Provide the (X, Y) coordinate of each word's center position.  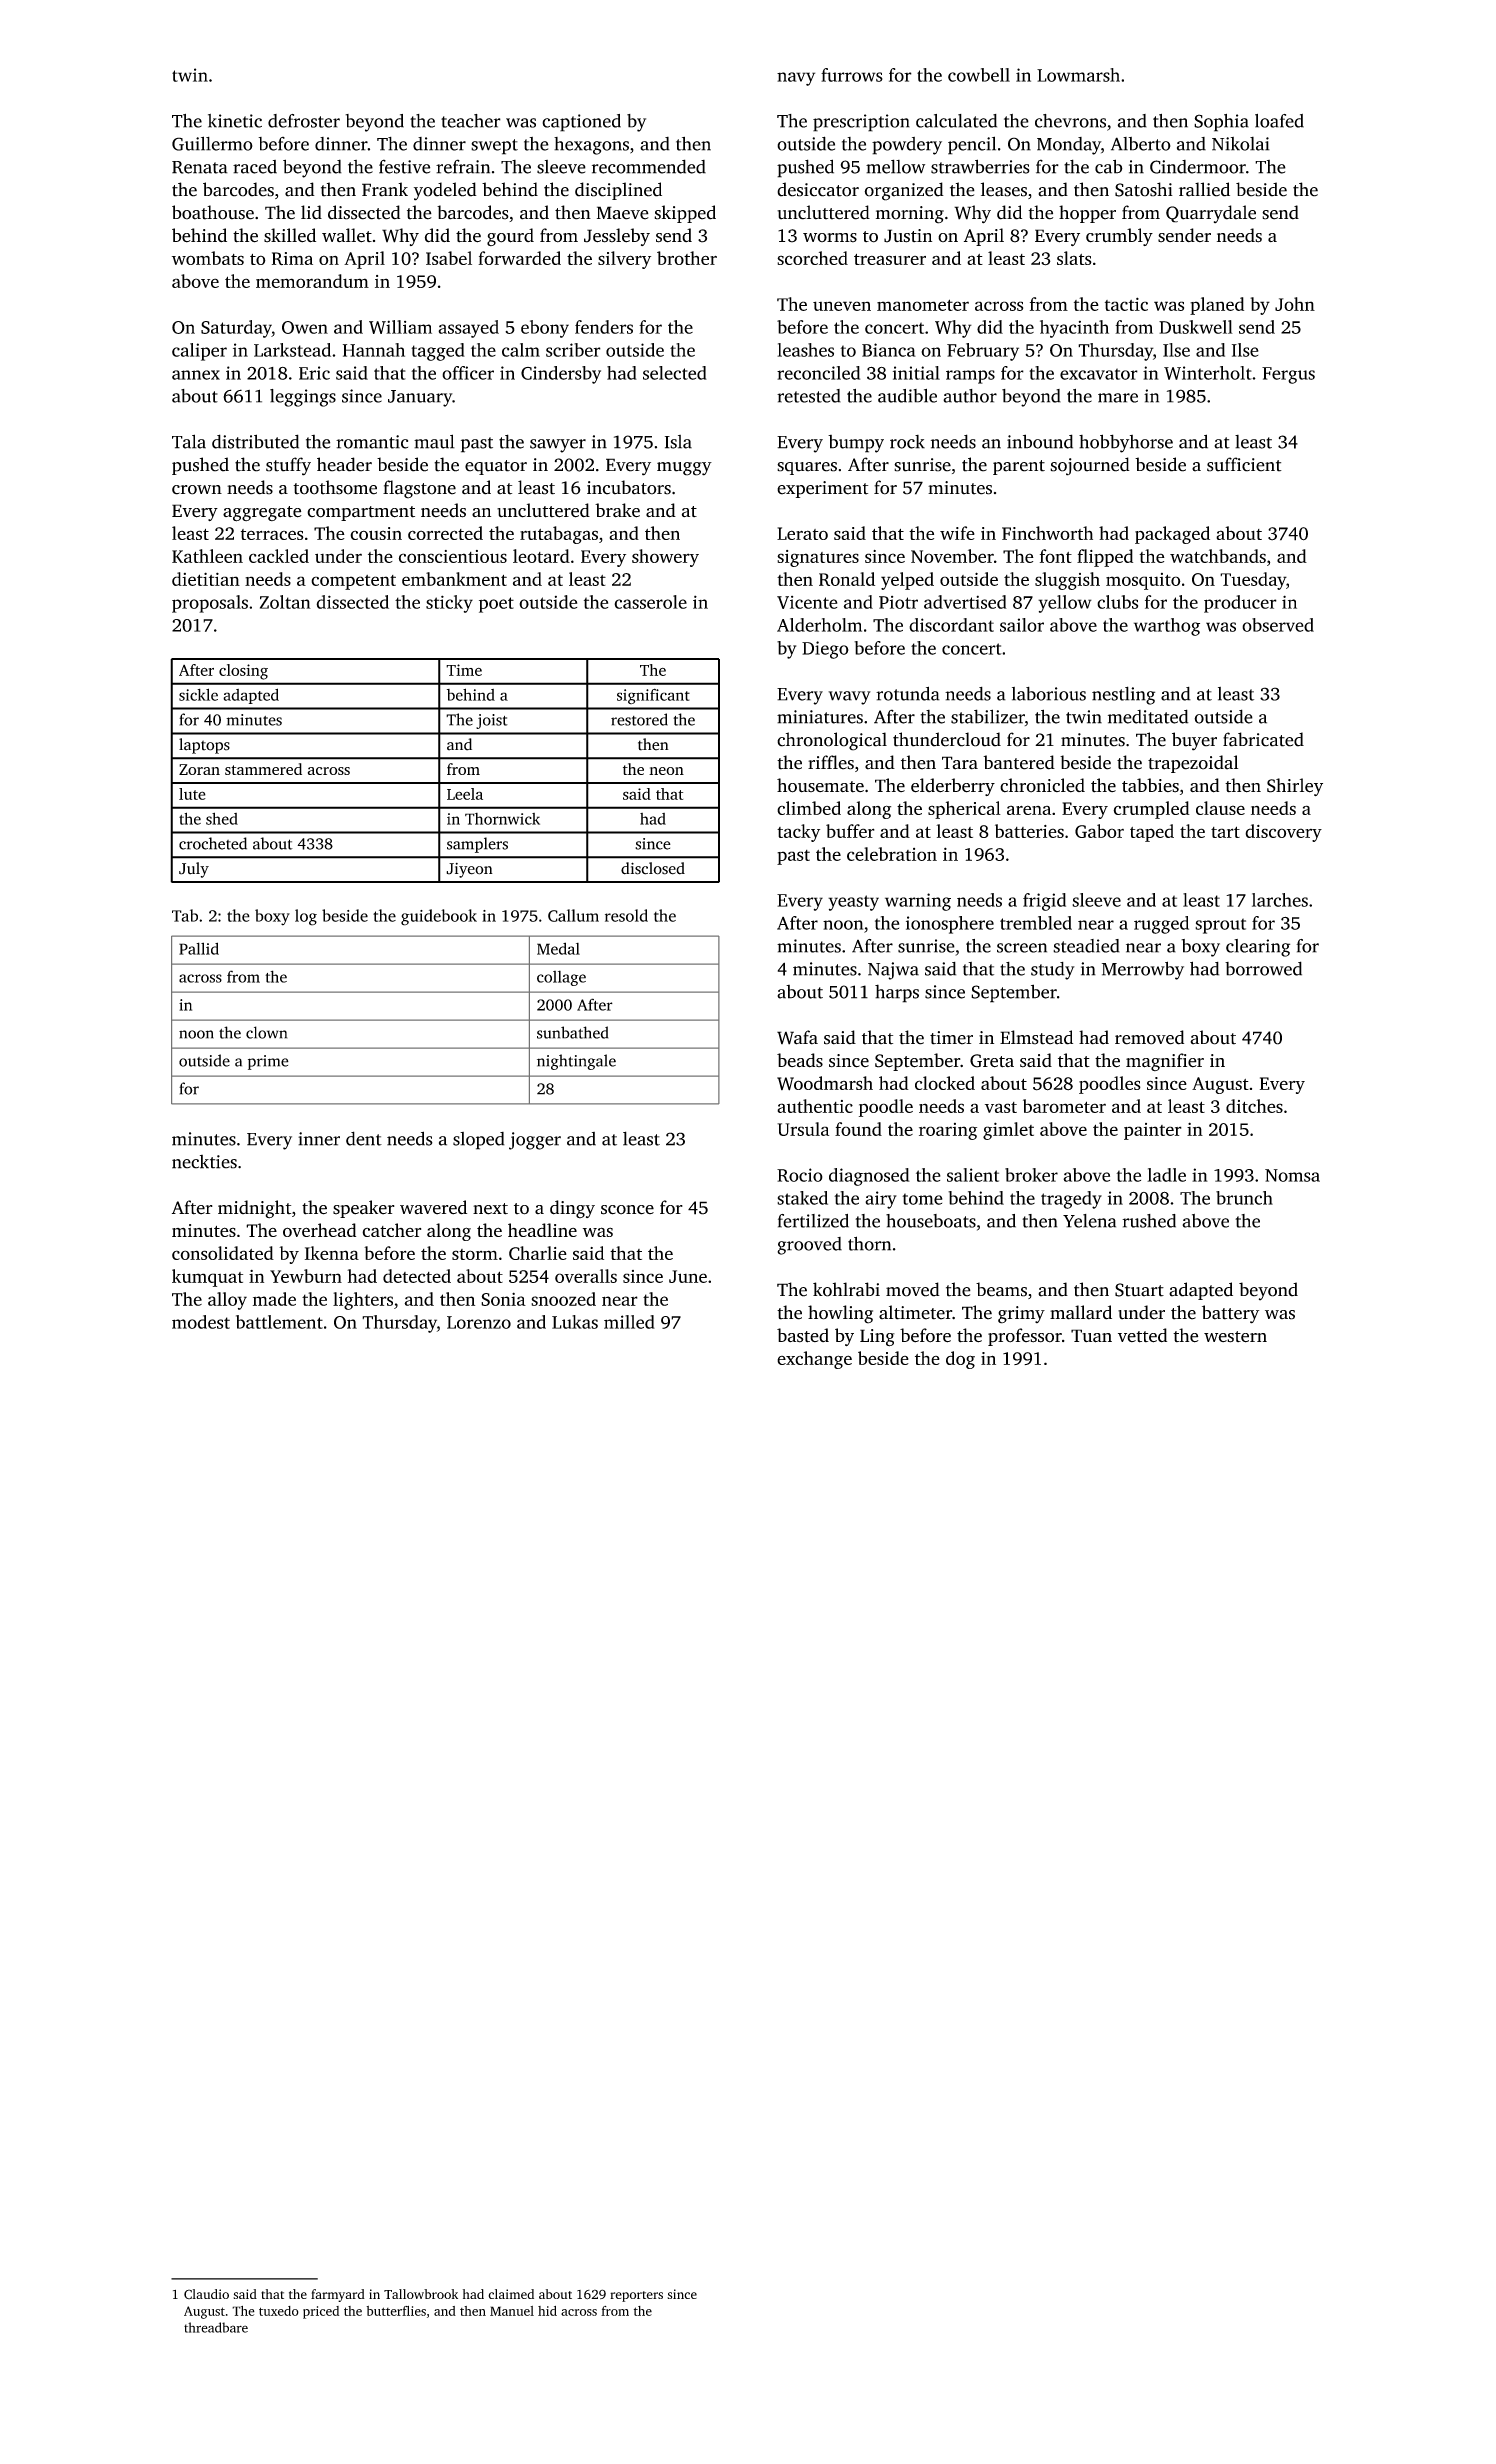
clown (266, 1032)
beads (800, 1060)
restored (639, 719)
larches (1280, 900)
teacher (471, 121)
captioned (581, 123)
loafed (1279, 121)
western (1235, 1337)
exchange (814, 1360)
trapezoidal (1193, 764)
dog (960, 1360)
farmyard (338, 2295)
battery (1230, 1314)
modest (201, 1322)
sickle (198, 694)
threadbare (216, 2327)
